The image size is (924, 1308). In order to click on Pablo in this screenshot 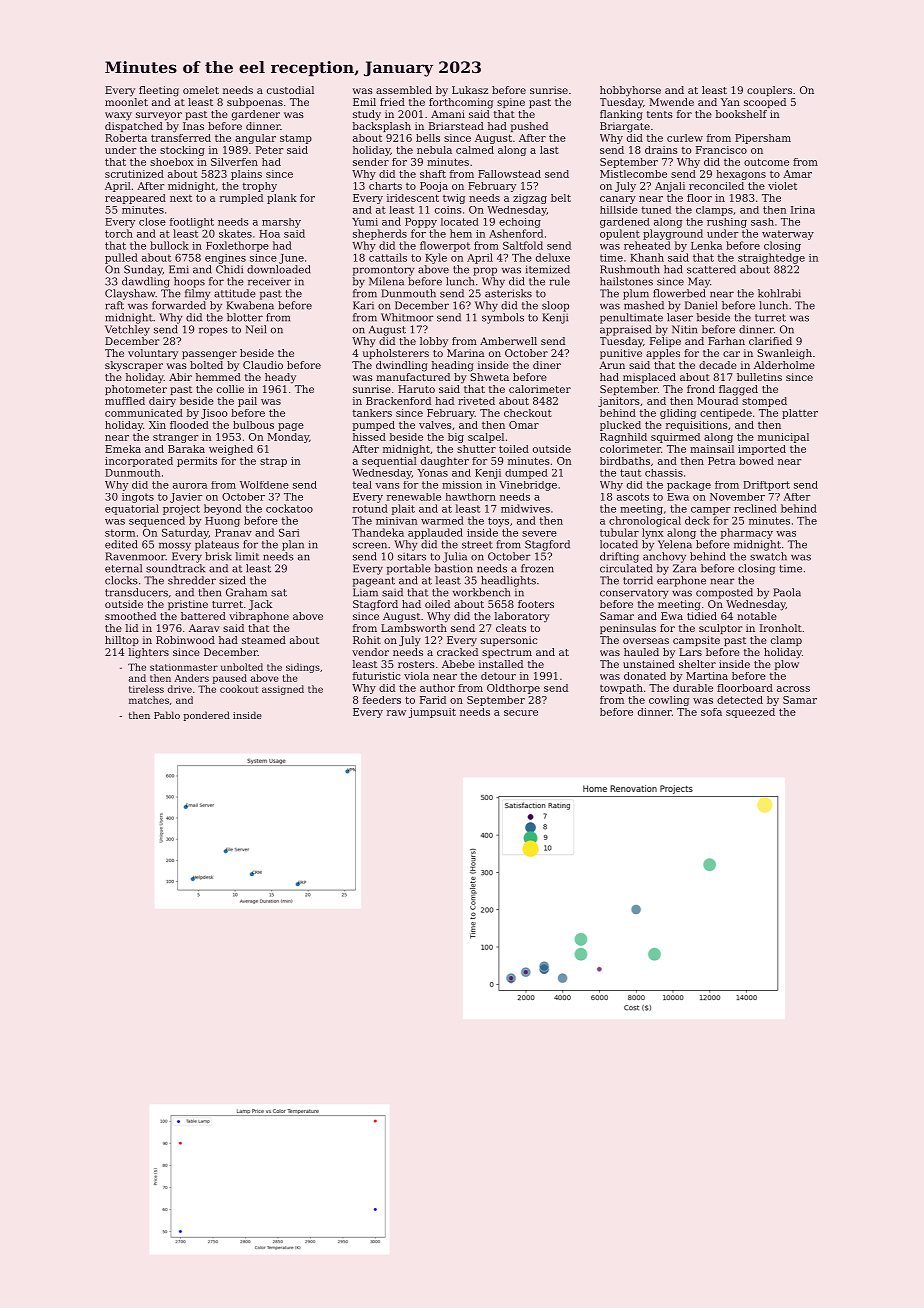, I will do `click(167, 715)`.
